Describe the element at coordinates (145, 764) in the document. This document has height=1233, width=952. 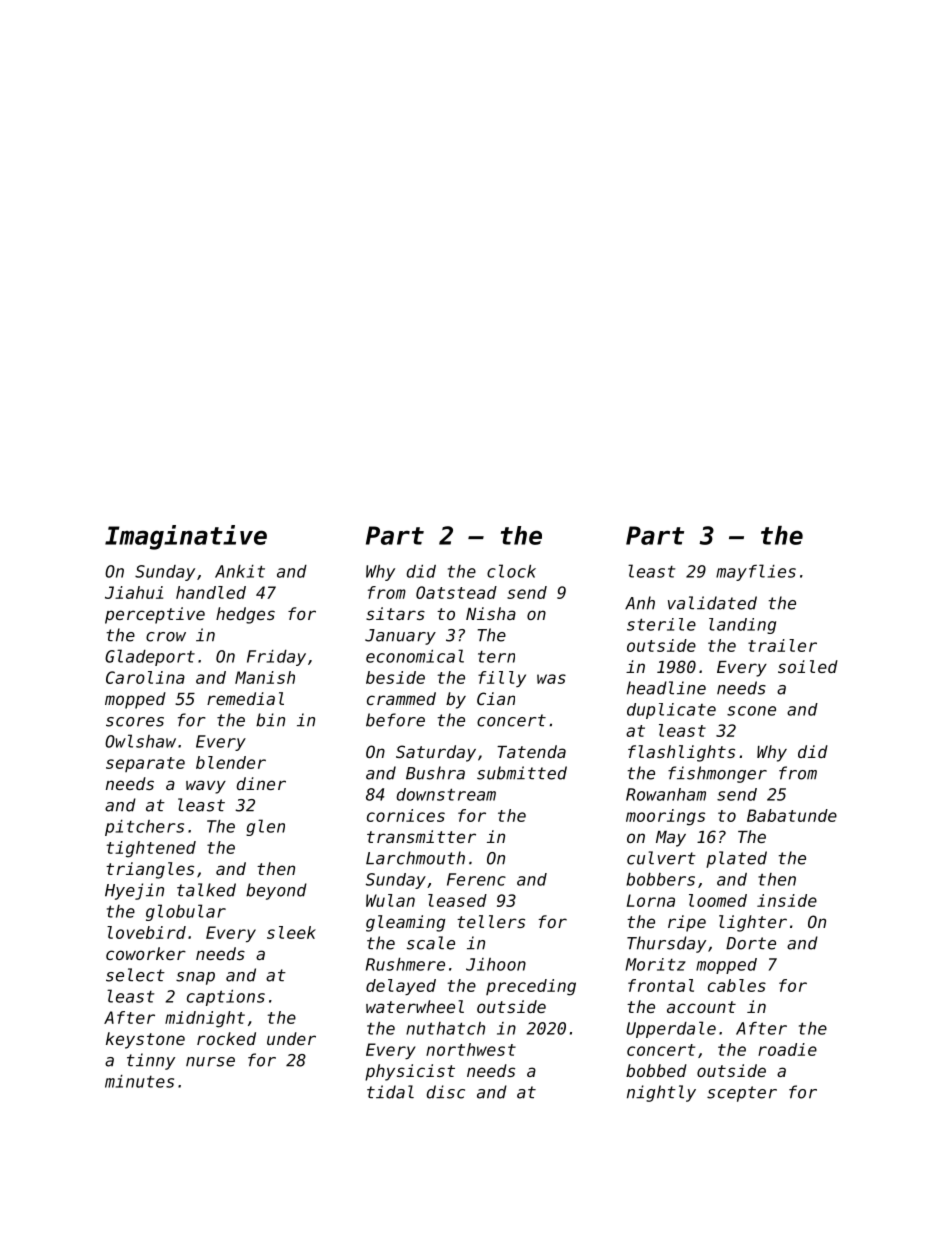
I see `separate` at that location.
